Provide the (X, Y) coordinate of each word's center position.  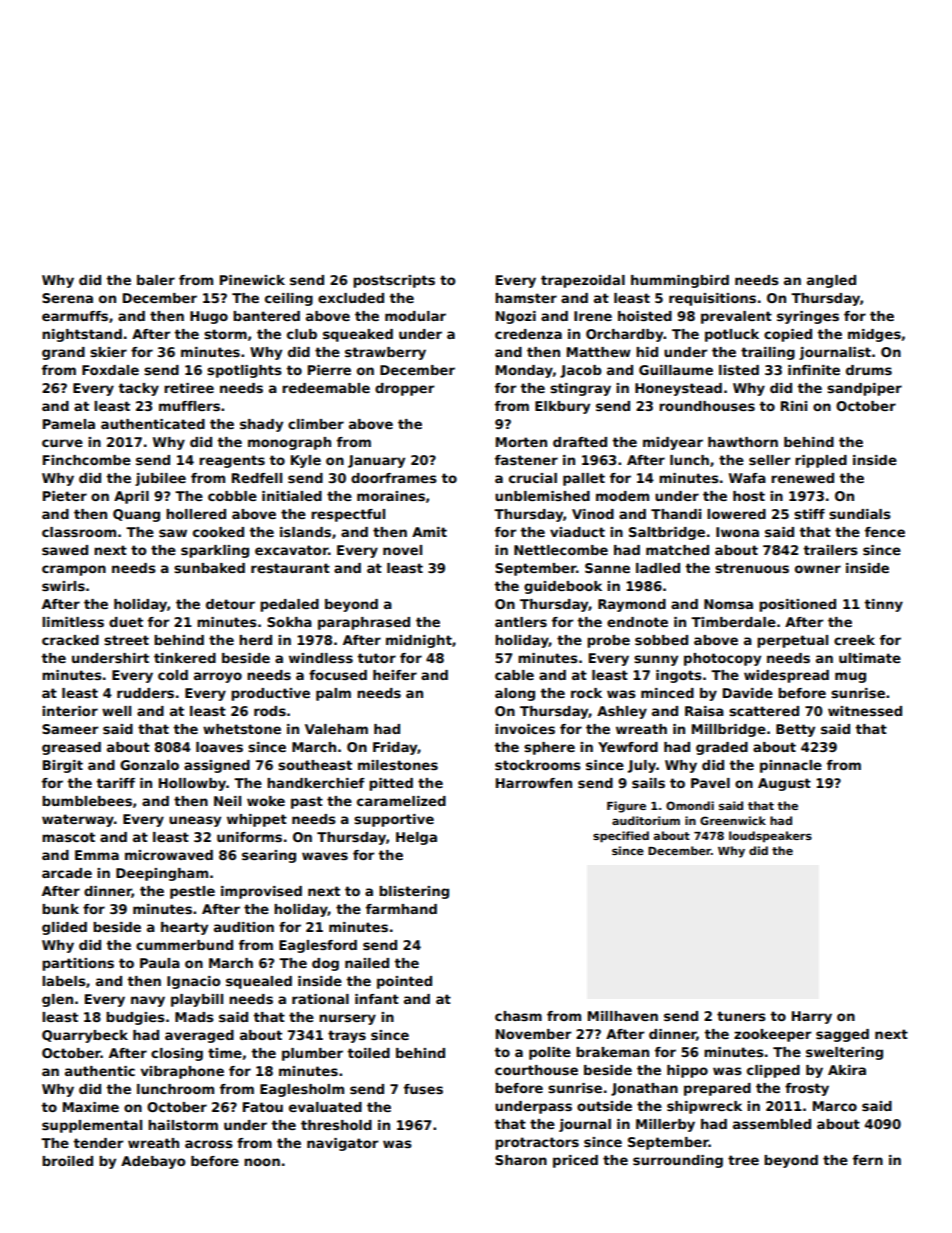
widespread (786, 676)
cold (173, 675)
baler (156, 280)
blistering (414, 892)
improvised (261, 892)
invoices (525, 729)
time (225, 1053)
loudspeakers (770, 837)
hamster (526, 298)
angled (831, 281)
